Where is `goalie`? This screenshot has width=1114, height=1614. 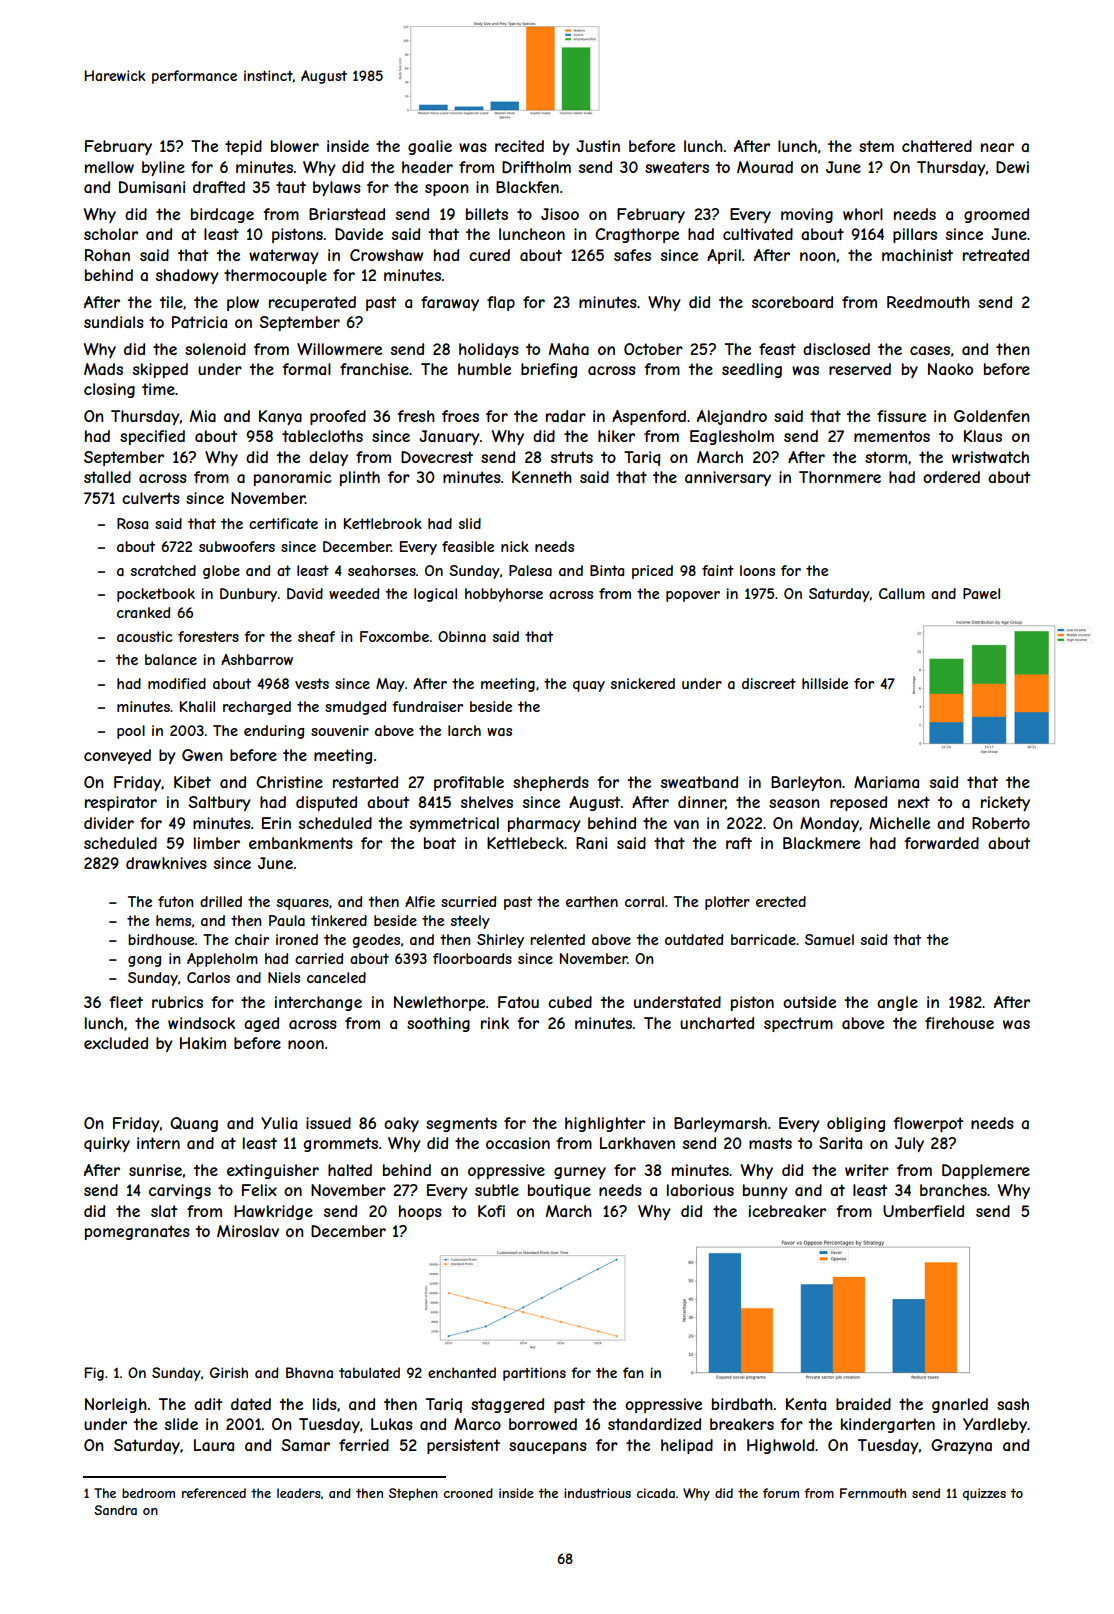
goalie is located at coordinates (430, 147).
